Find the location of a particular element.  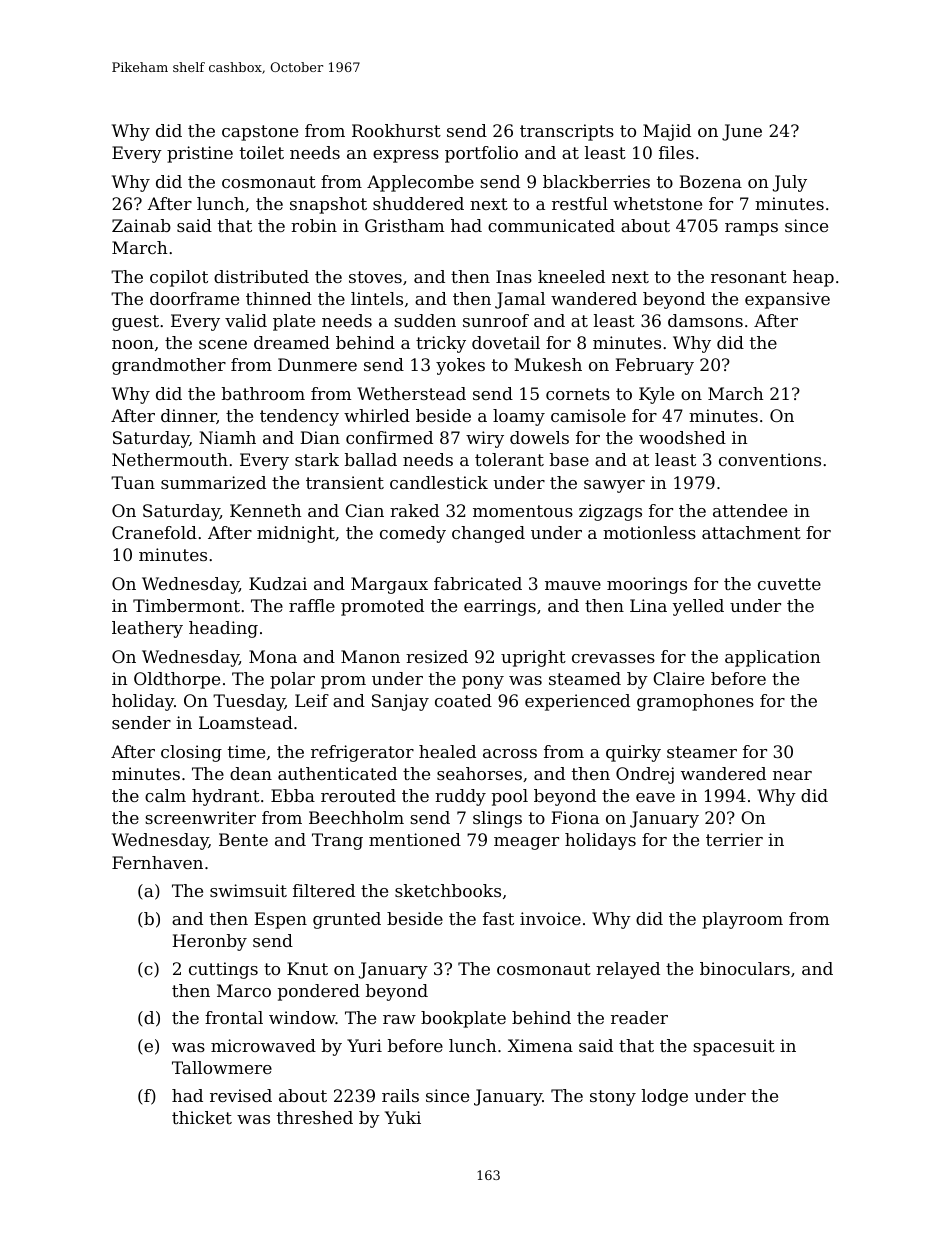

meager is located at coordinates (526, 843).
